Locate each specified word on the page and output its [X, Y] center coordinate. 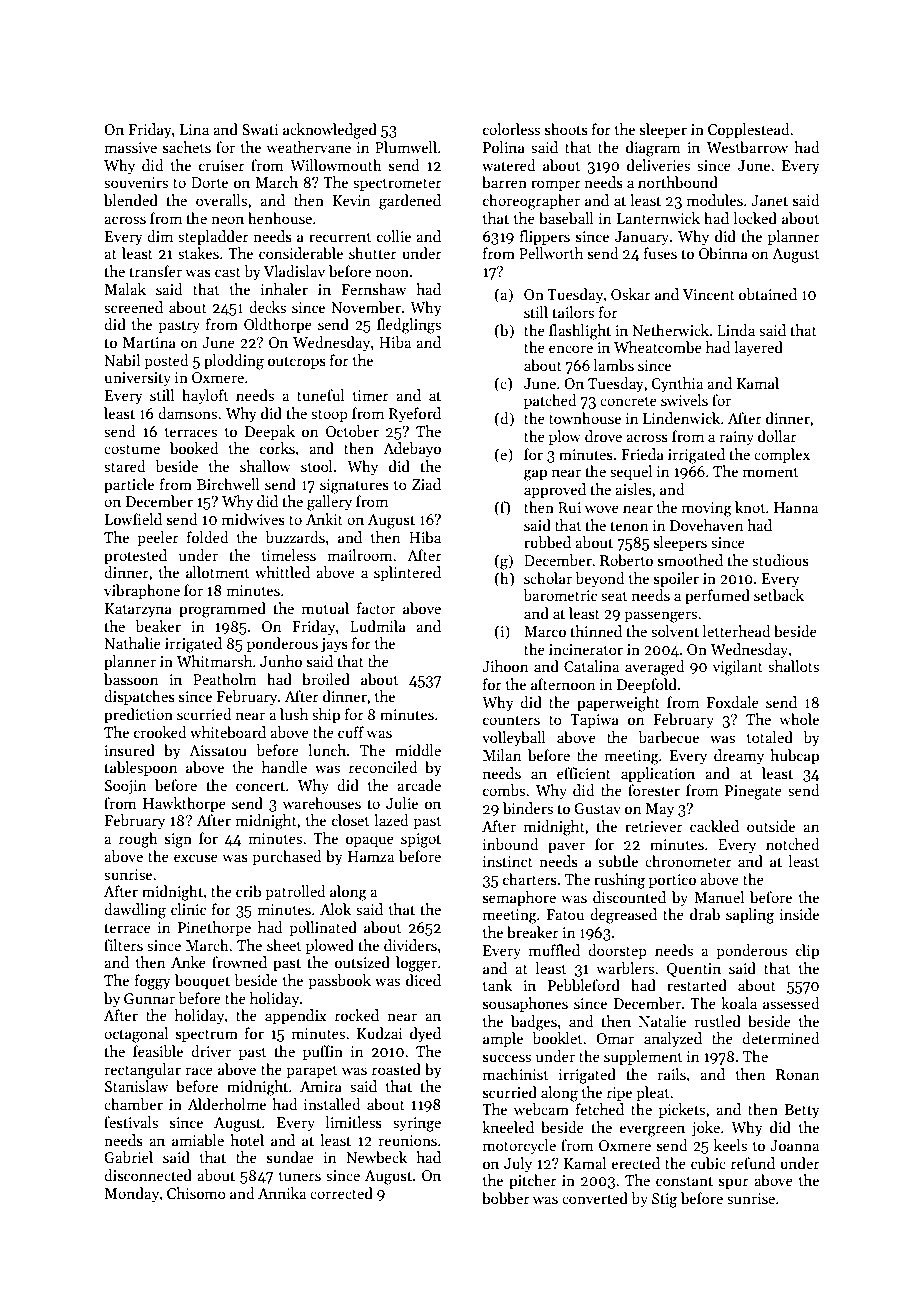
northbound [678, 182]
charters [530, 879]
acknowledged [330, 131]
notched [793, 844]
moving [707, 509]
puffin [323, 1052]
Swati [260, 129]
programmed [222, 610]
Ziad [426, 484]
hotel [247, 1140]
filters [123, 945]
